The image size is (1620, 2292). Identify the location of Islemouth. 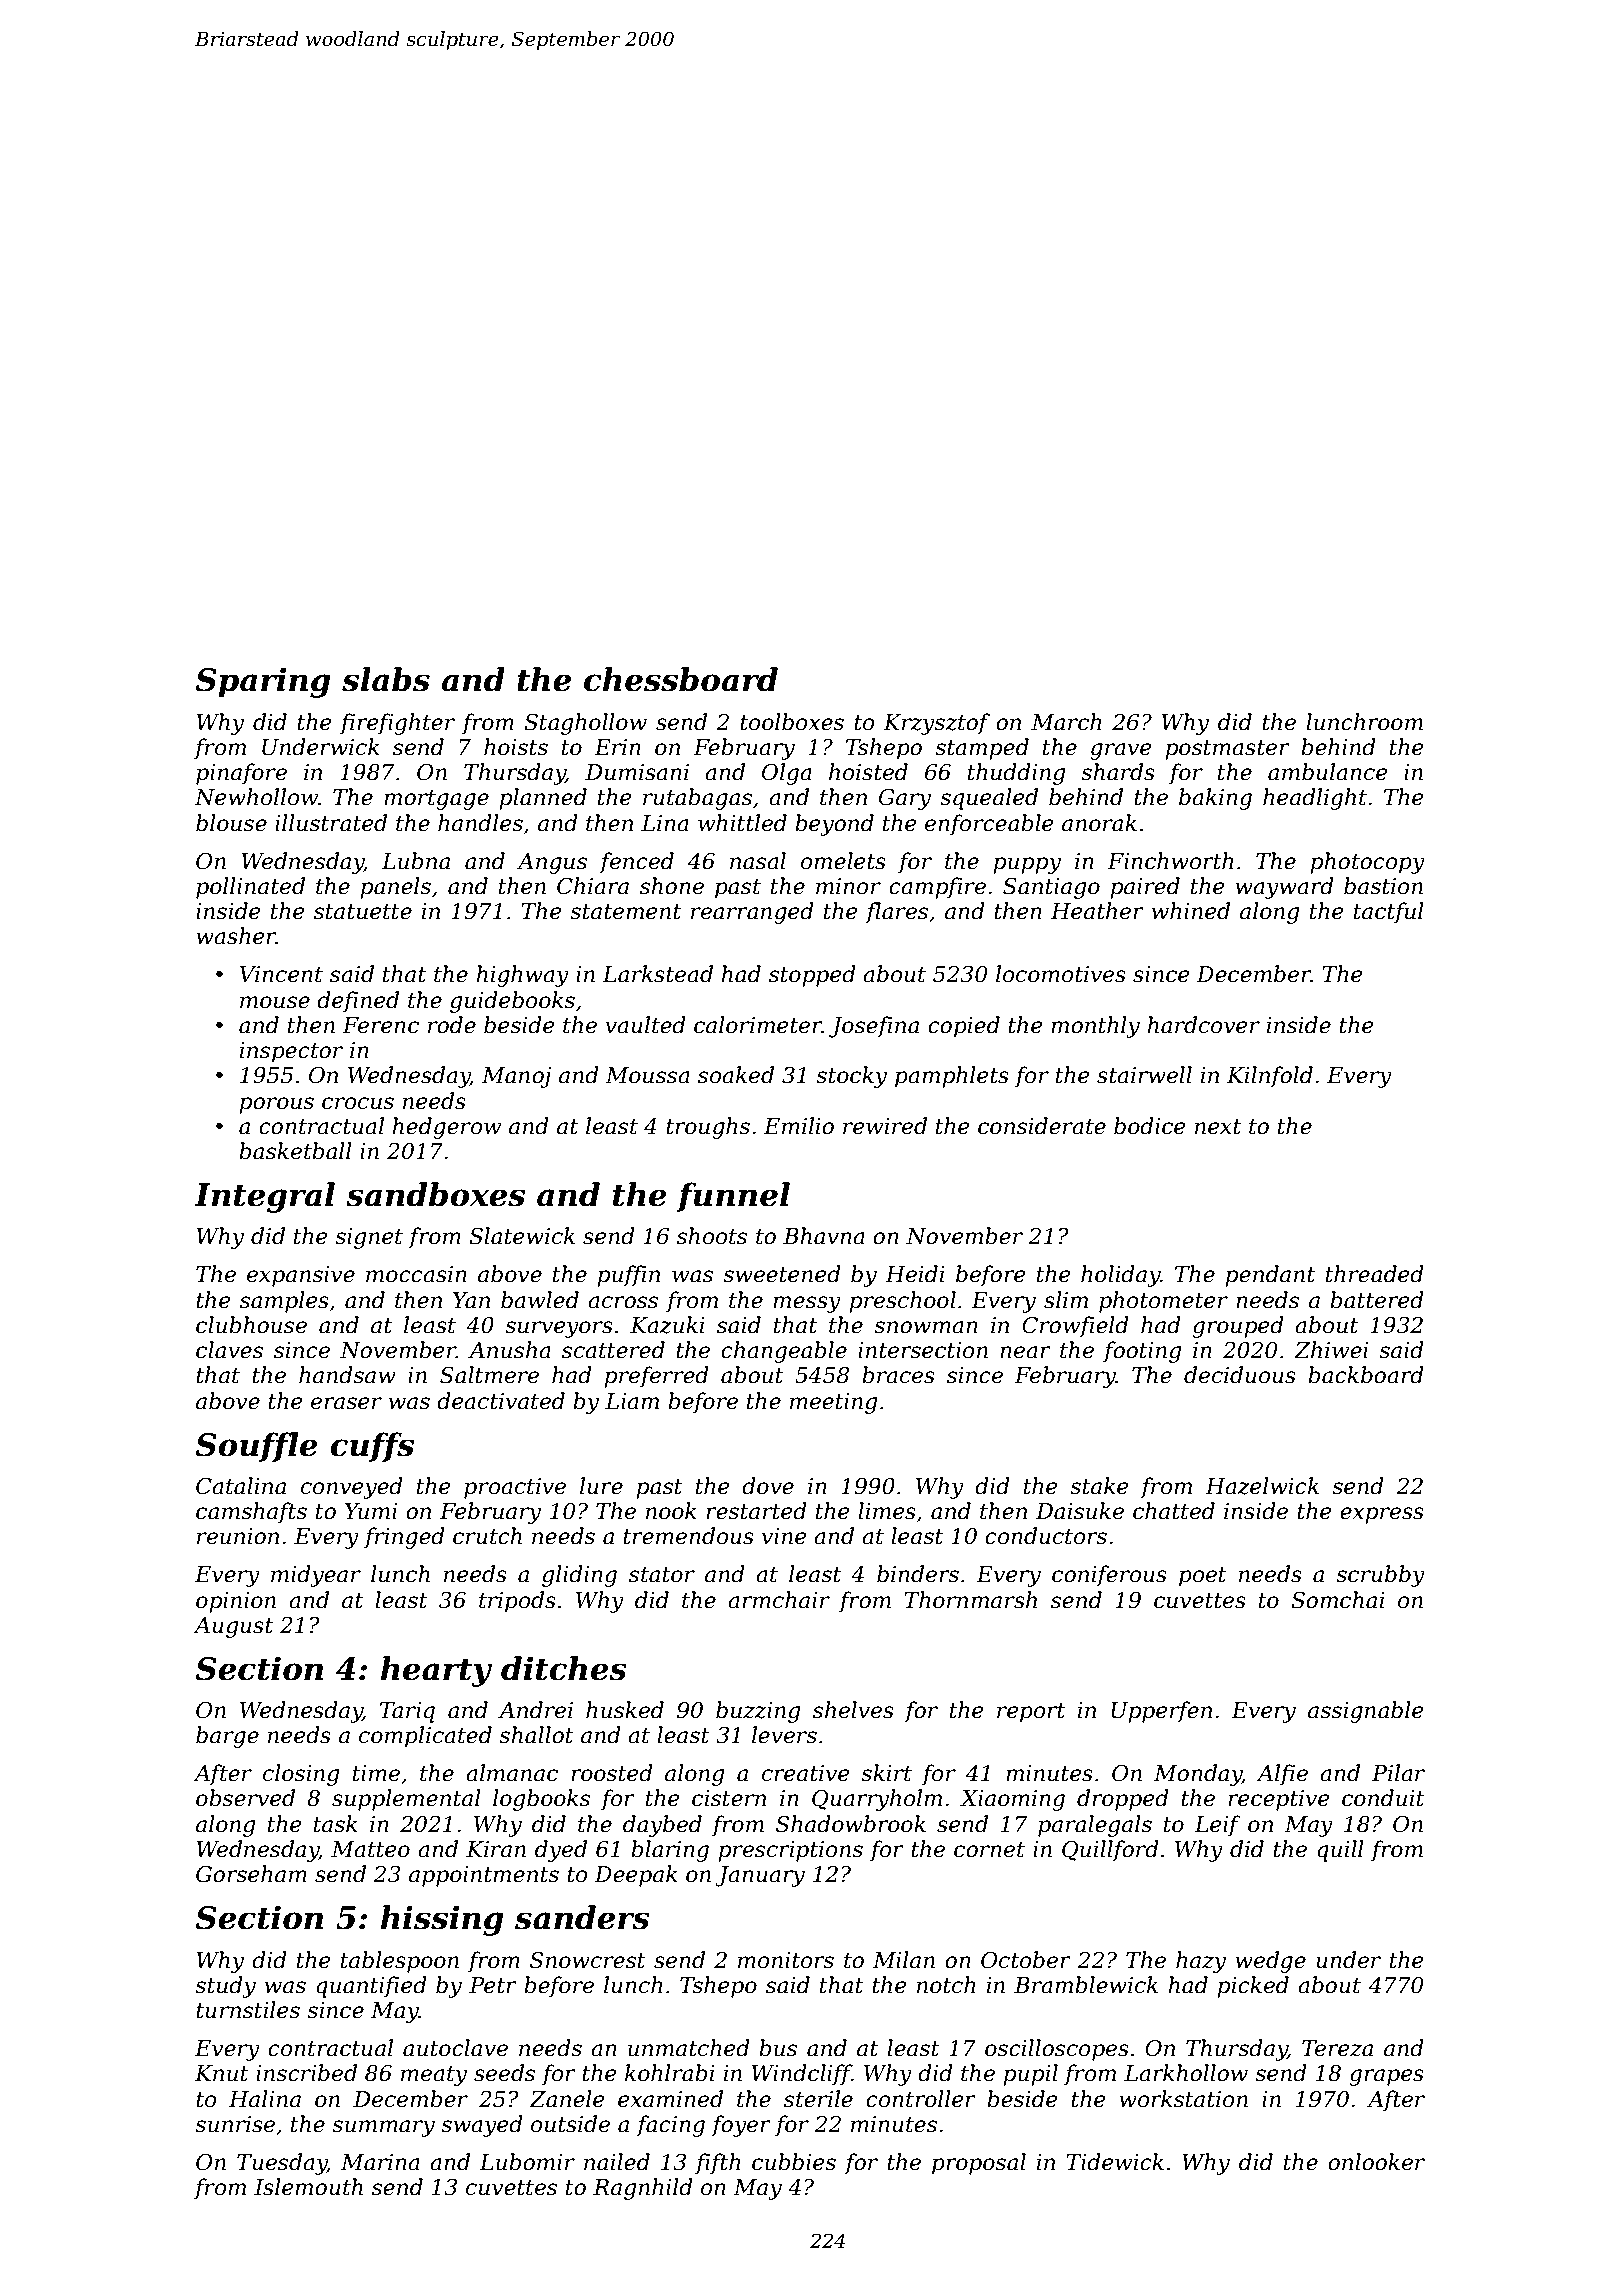
(308, 2187).
